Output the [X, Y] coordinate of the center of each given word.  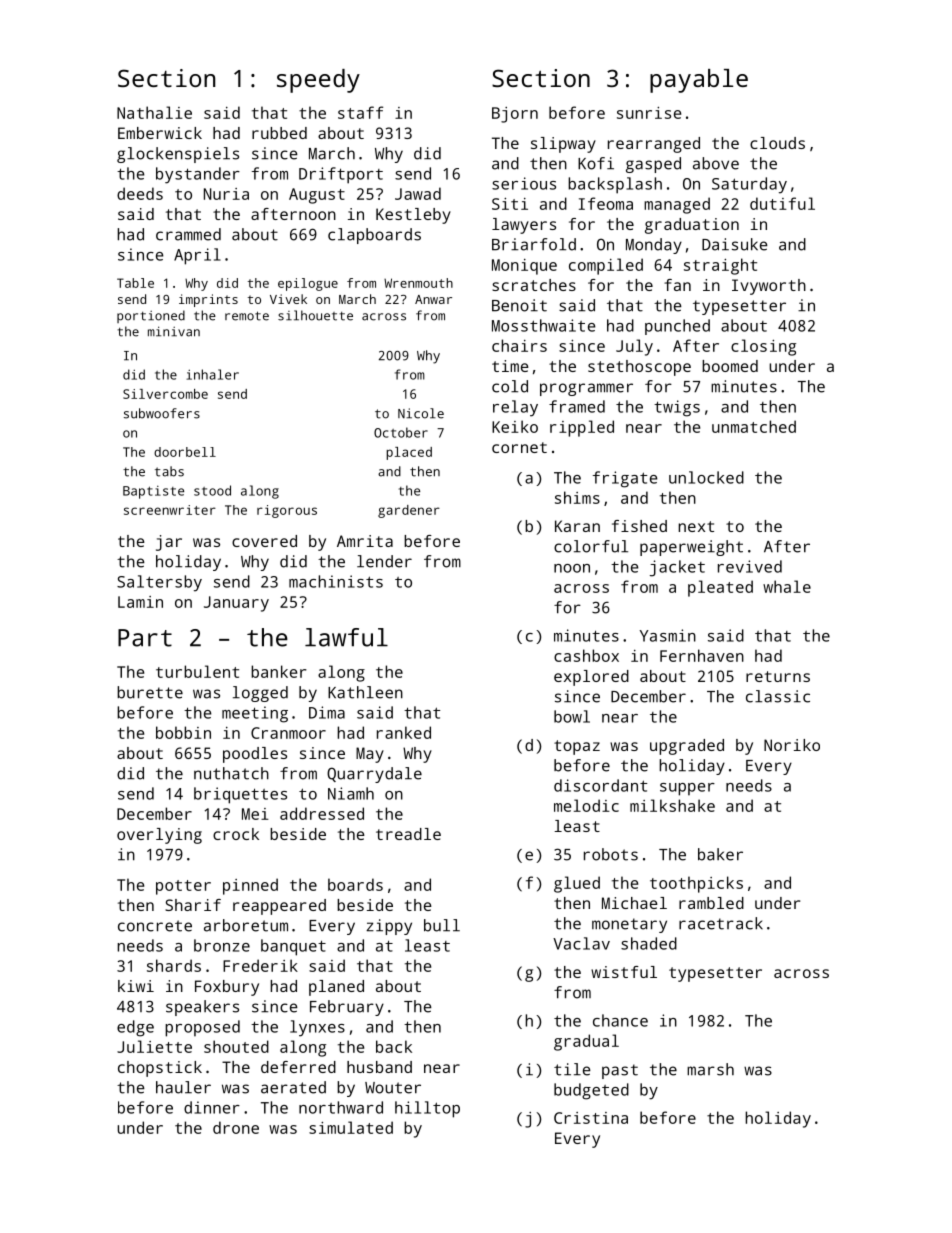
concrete [155, 926]
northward [341, 1107]
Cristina [591, 1118]
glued [577, 884]
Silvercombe [165, 394]
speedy [318, 81]
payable [699, 81]
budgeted [591, 1091]
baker [720, 854]
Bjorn [515, 115]
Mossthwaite [544, 325]
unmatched [754, 426]
